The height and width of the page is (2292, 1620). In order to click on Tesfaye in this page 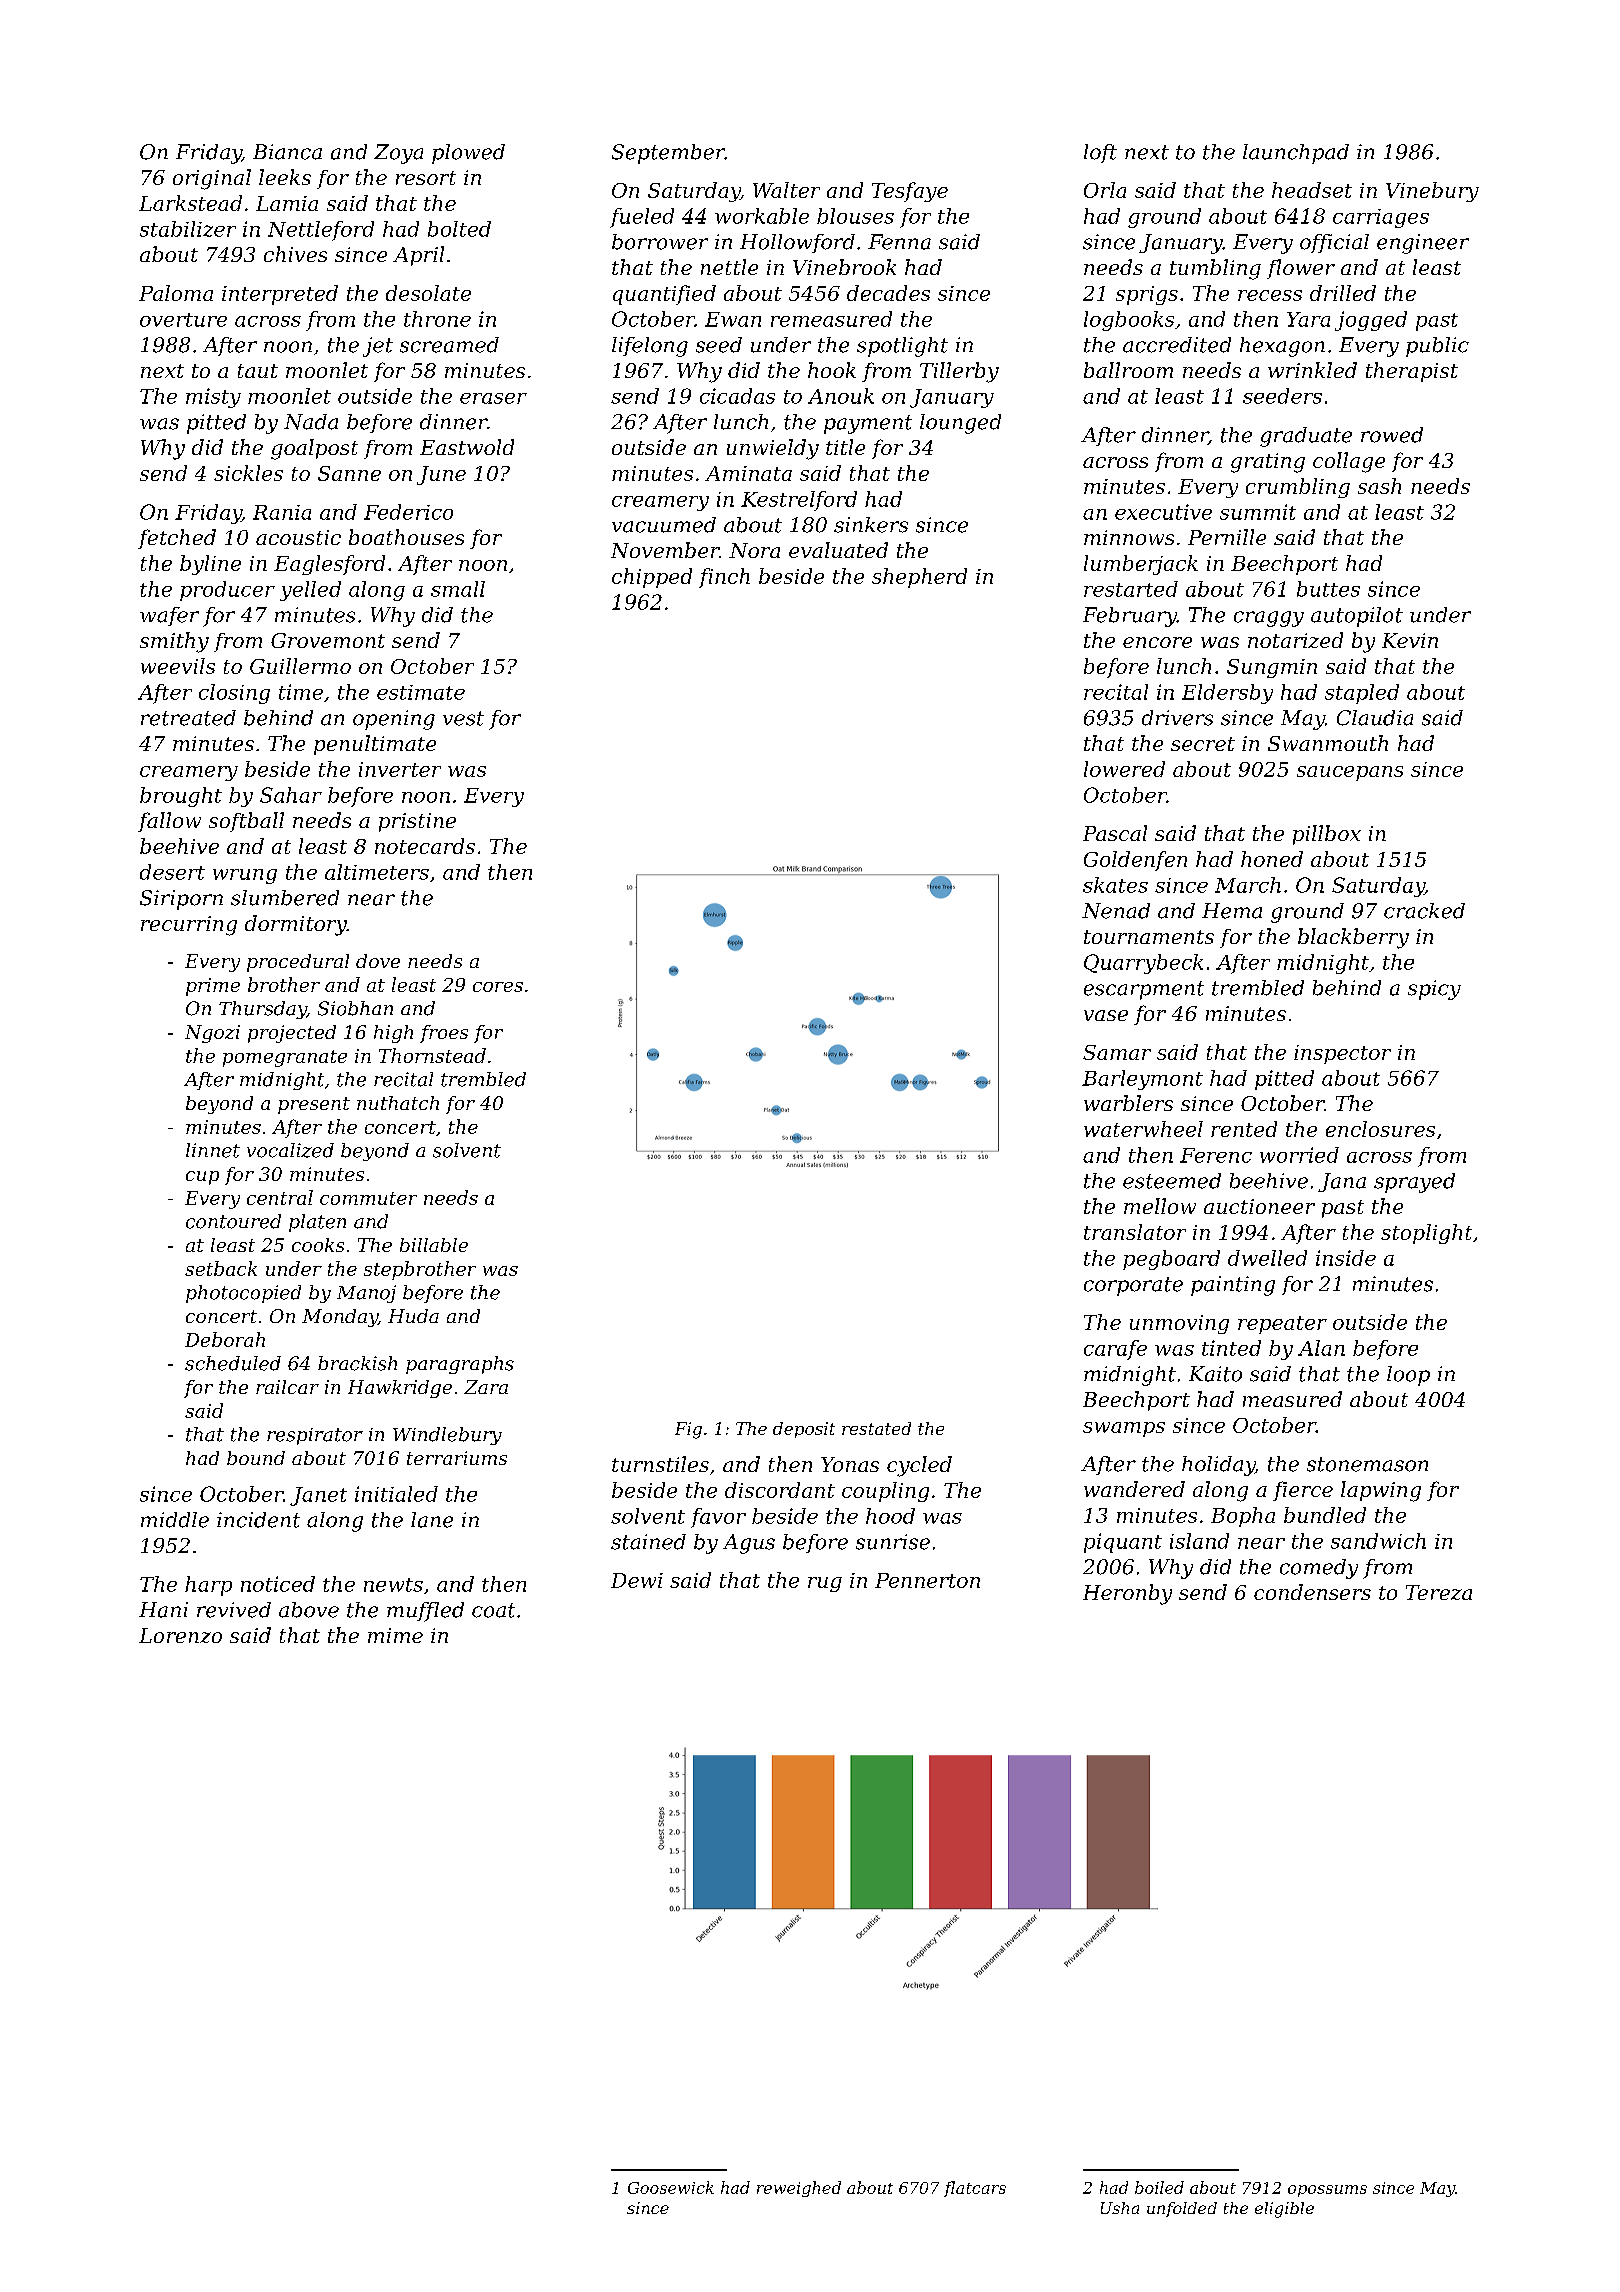, I will do `click(910, 192)`.
